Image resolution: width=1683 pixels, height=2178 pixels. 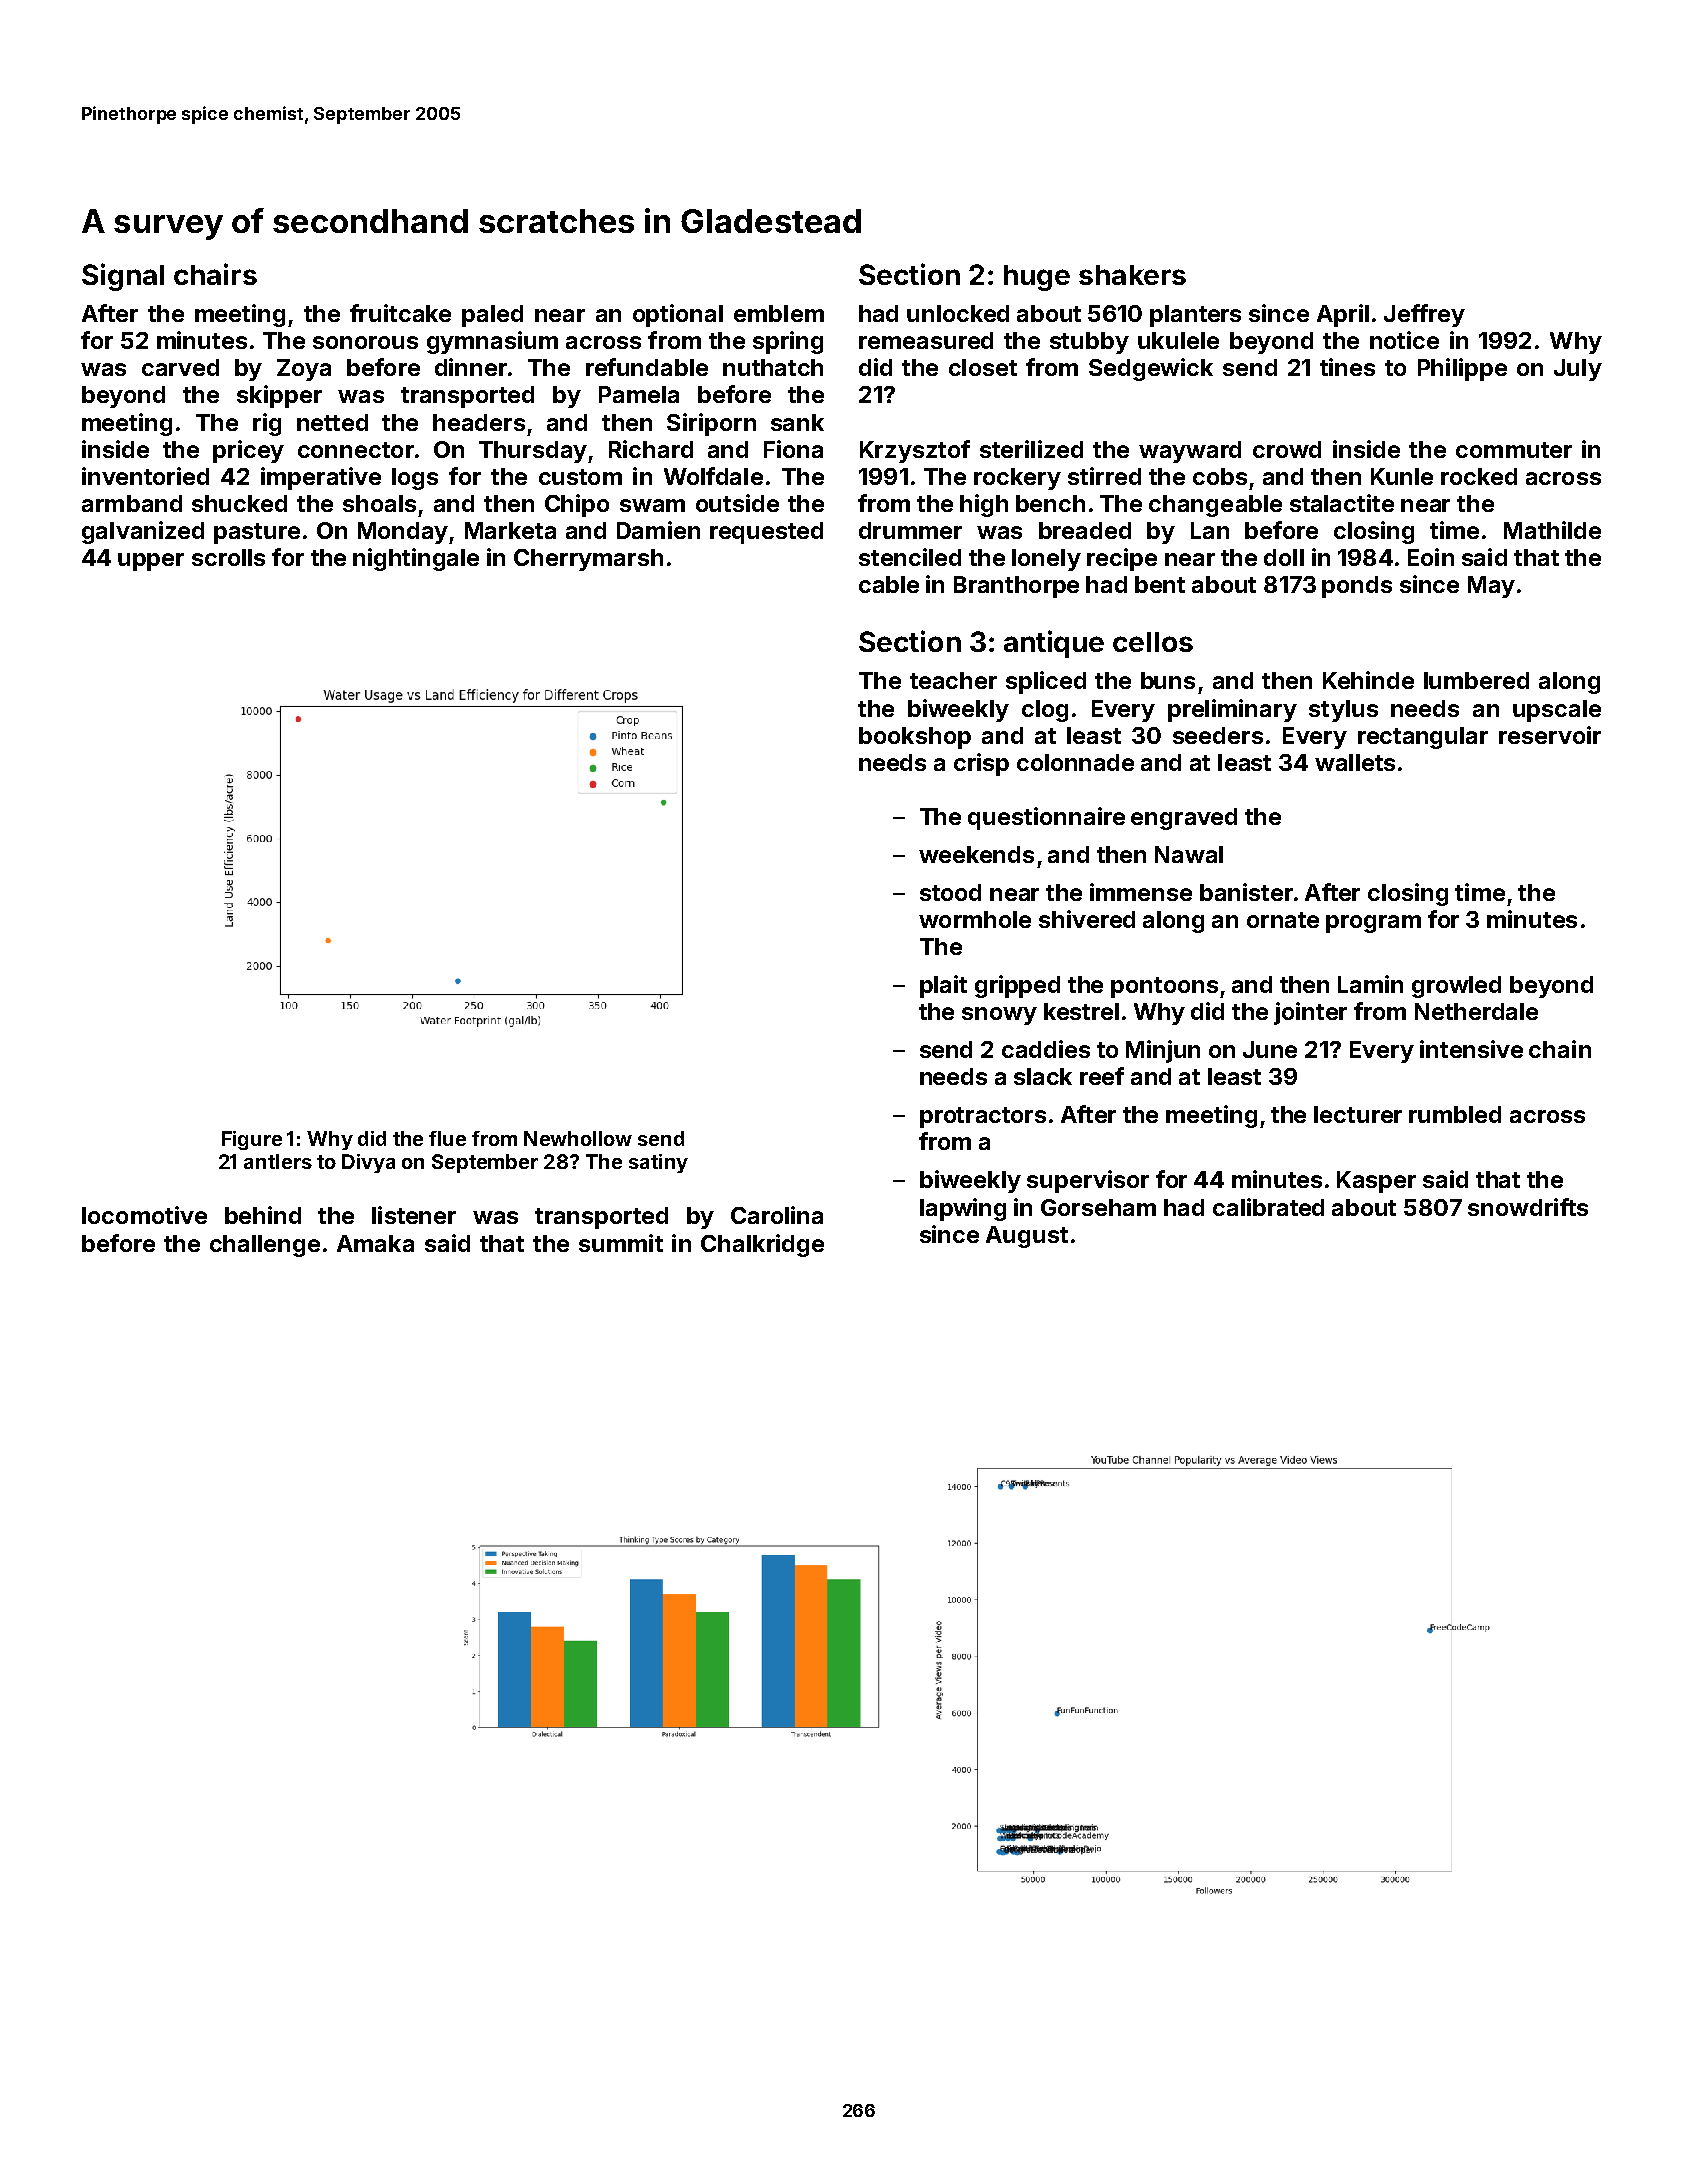 I want to click on flue, so click(x=447, y=1138).
